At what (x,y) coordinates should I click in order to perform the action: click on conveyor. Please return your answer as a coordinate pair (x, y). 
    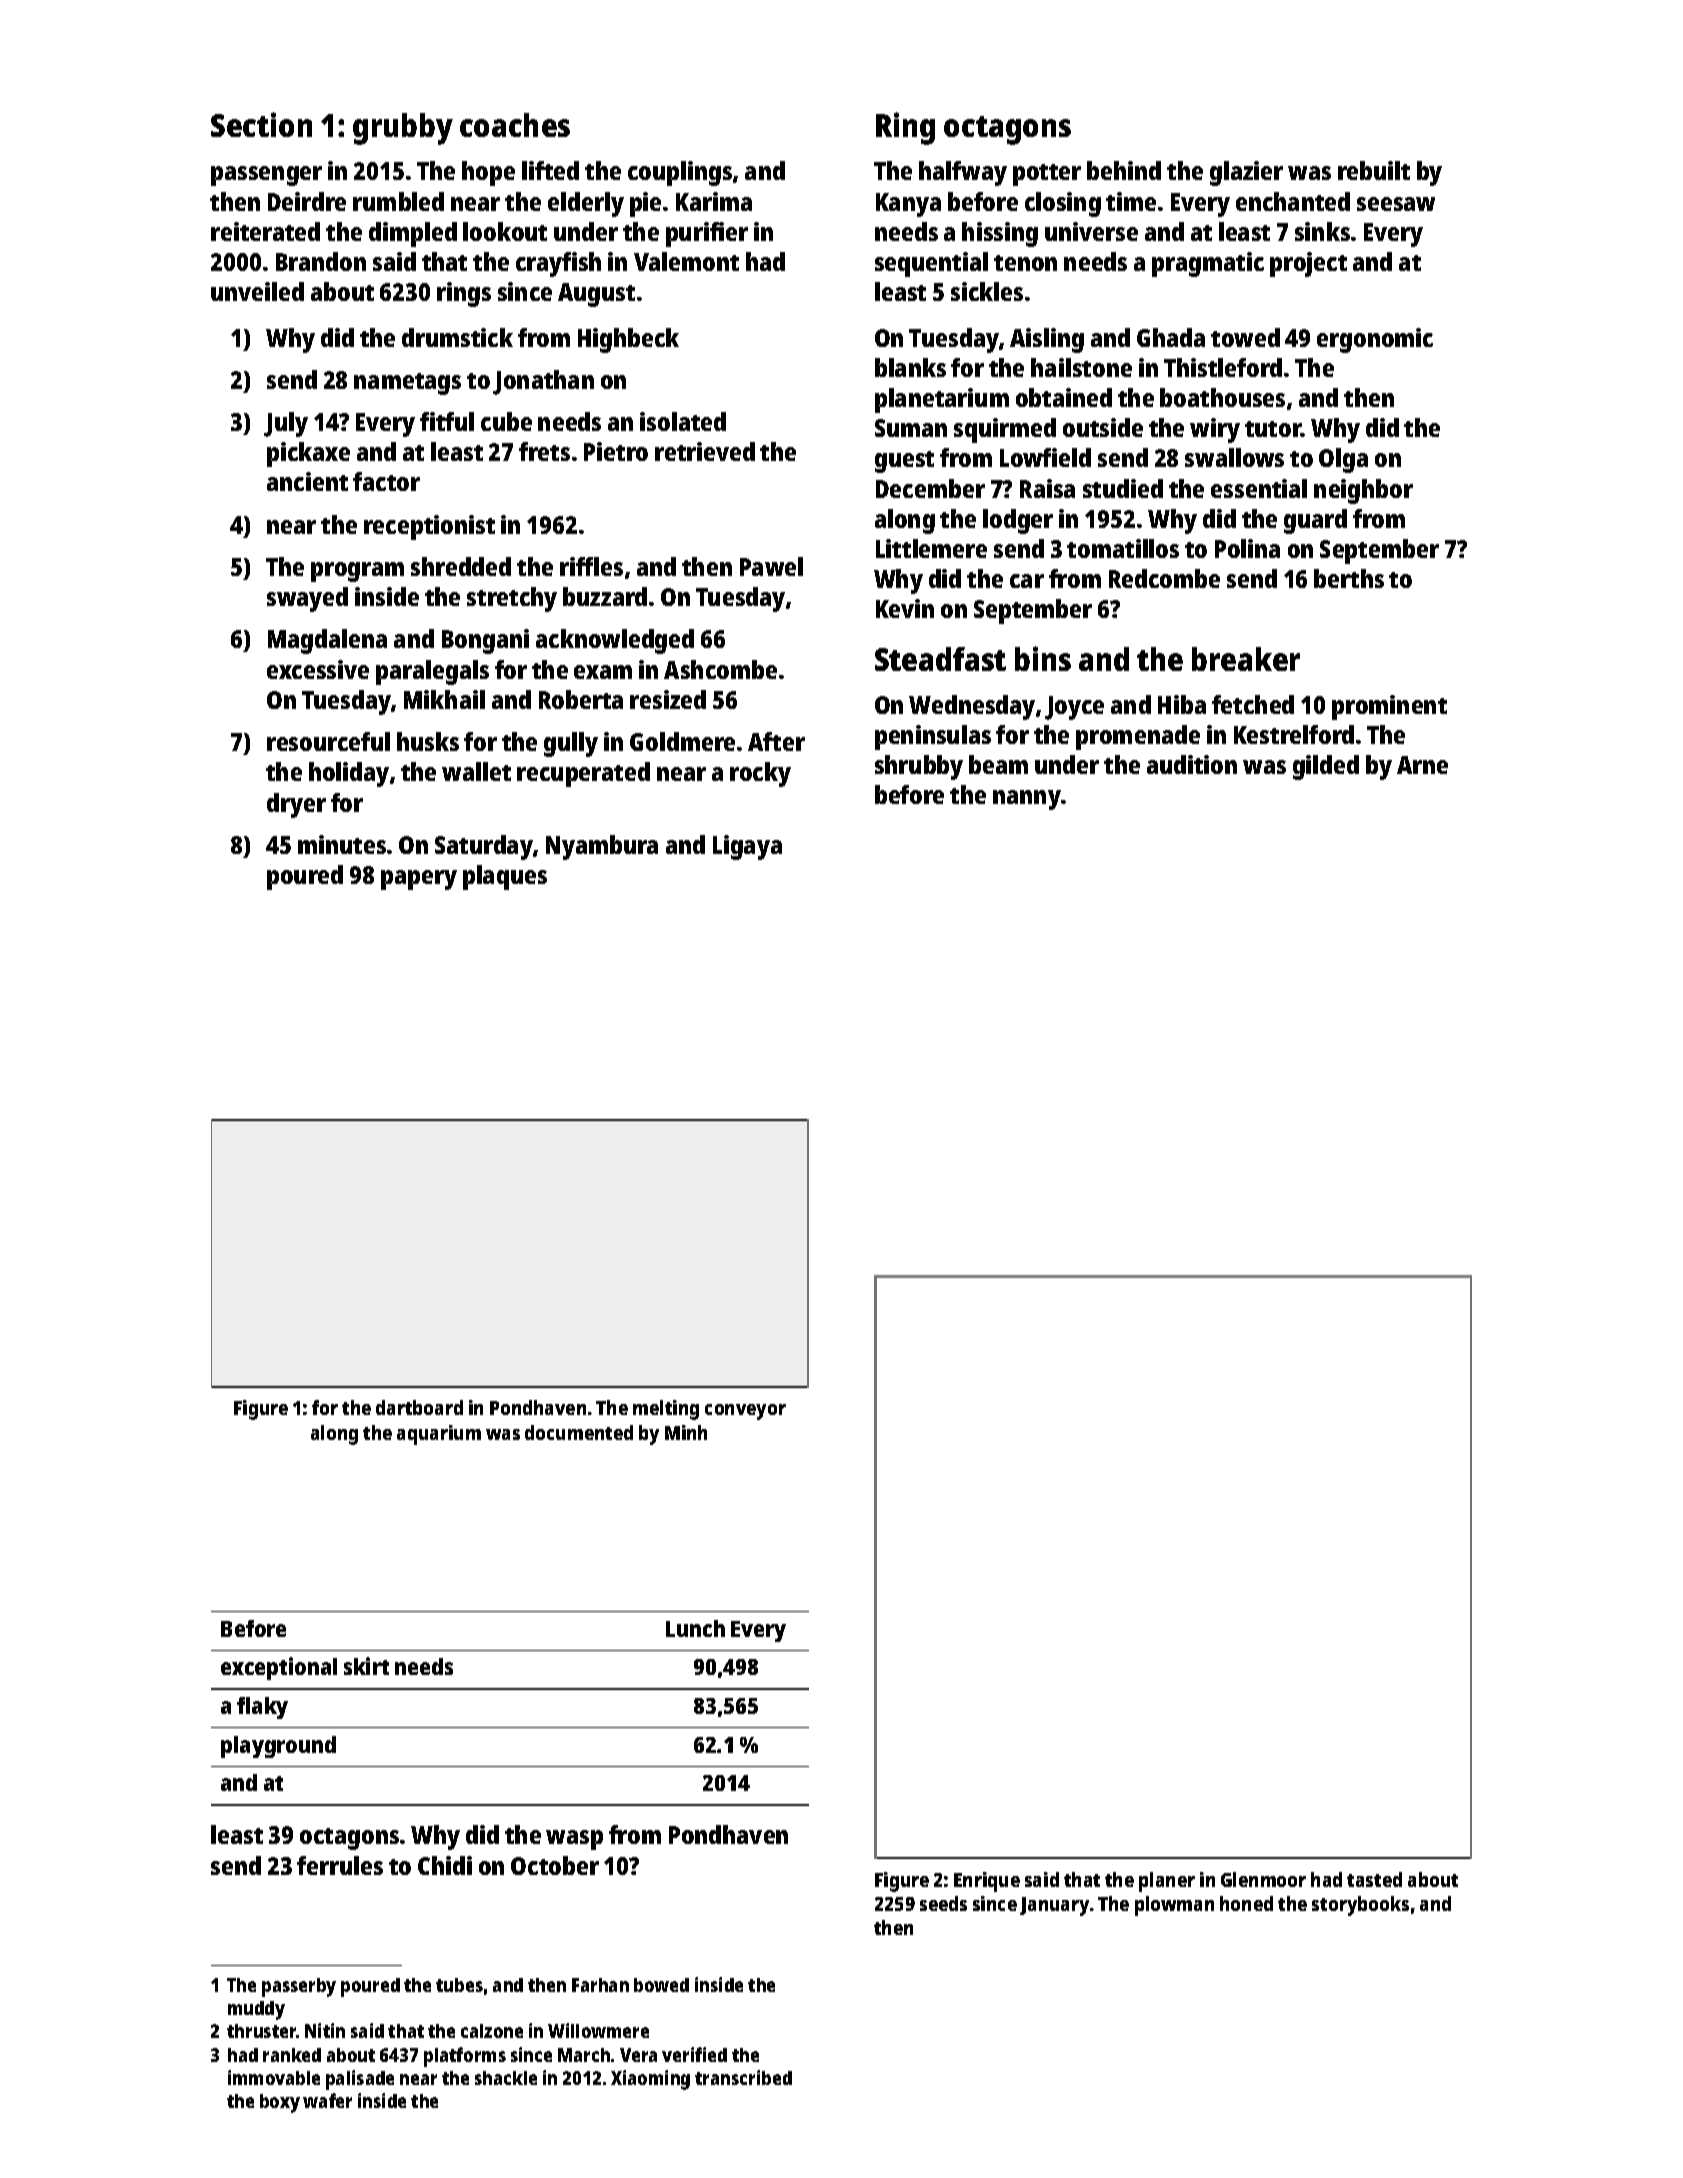
    Looking at the image, I should click on (745, 1412).
